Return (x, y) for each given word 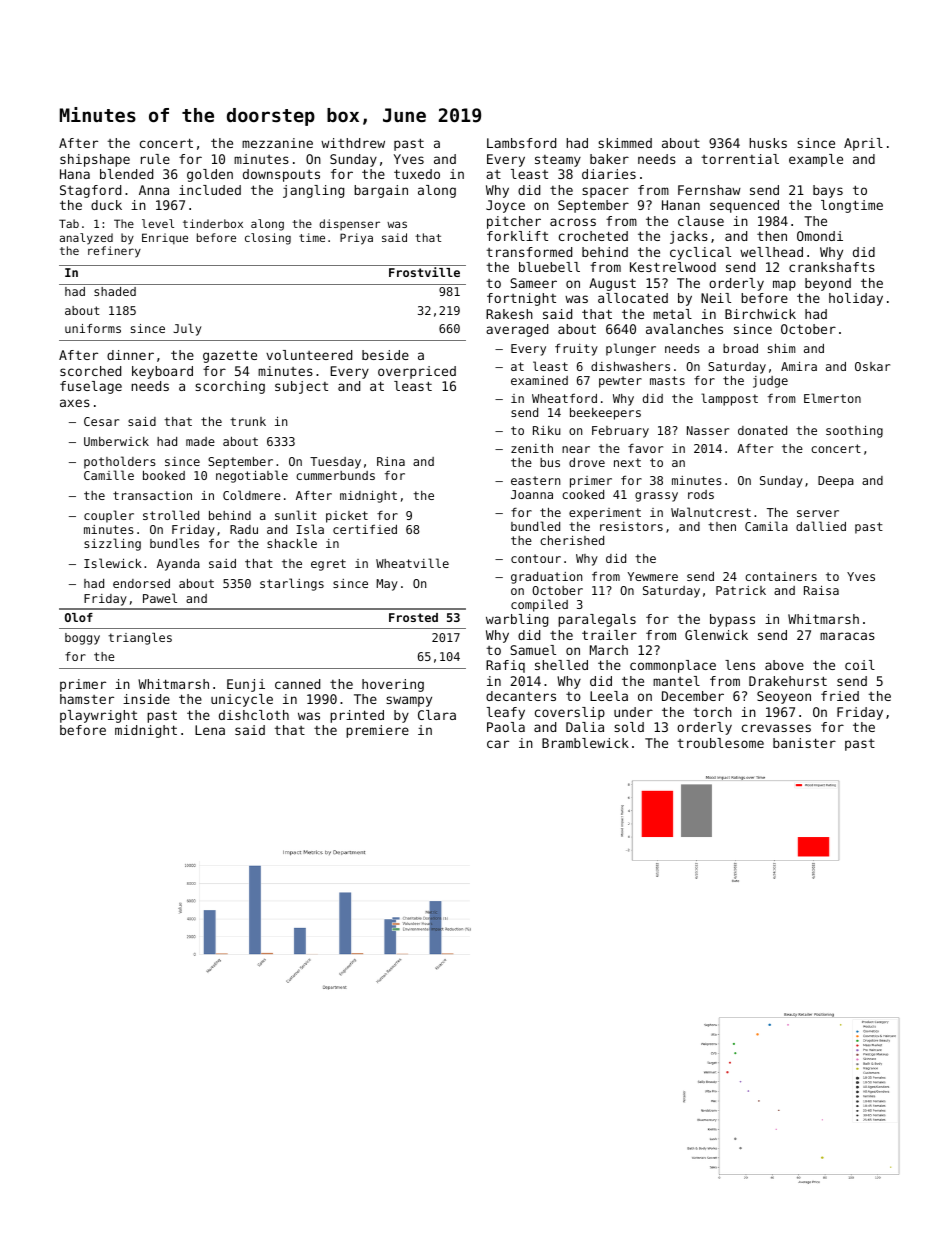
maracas (847, 636)
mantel (676, 681)
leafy (506, 713)
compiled (539, 605)
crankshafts (832, 267)
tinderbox (213, 223)
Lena (210, 730)
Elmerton (832, 398)
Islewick (113, 563)
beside (385, 355)
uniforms (93, 328)
